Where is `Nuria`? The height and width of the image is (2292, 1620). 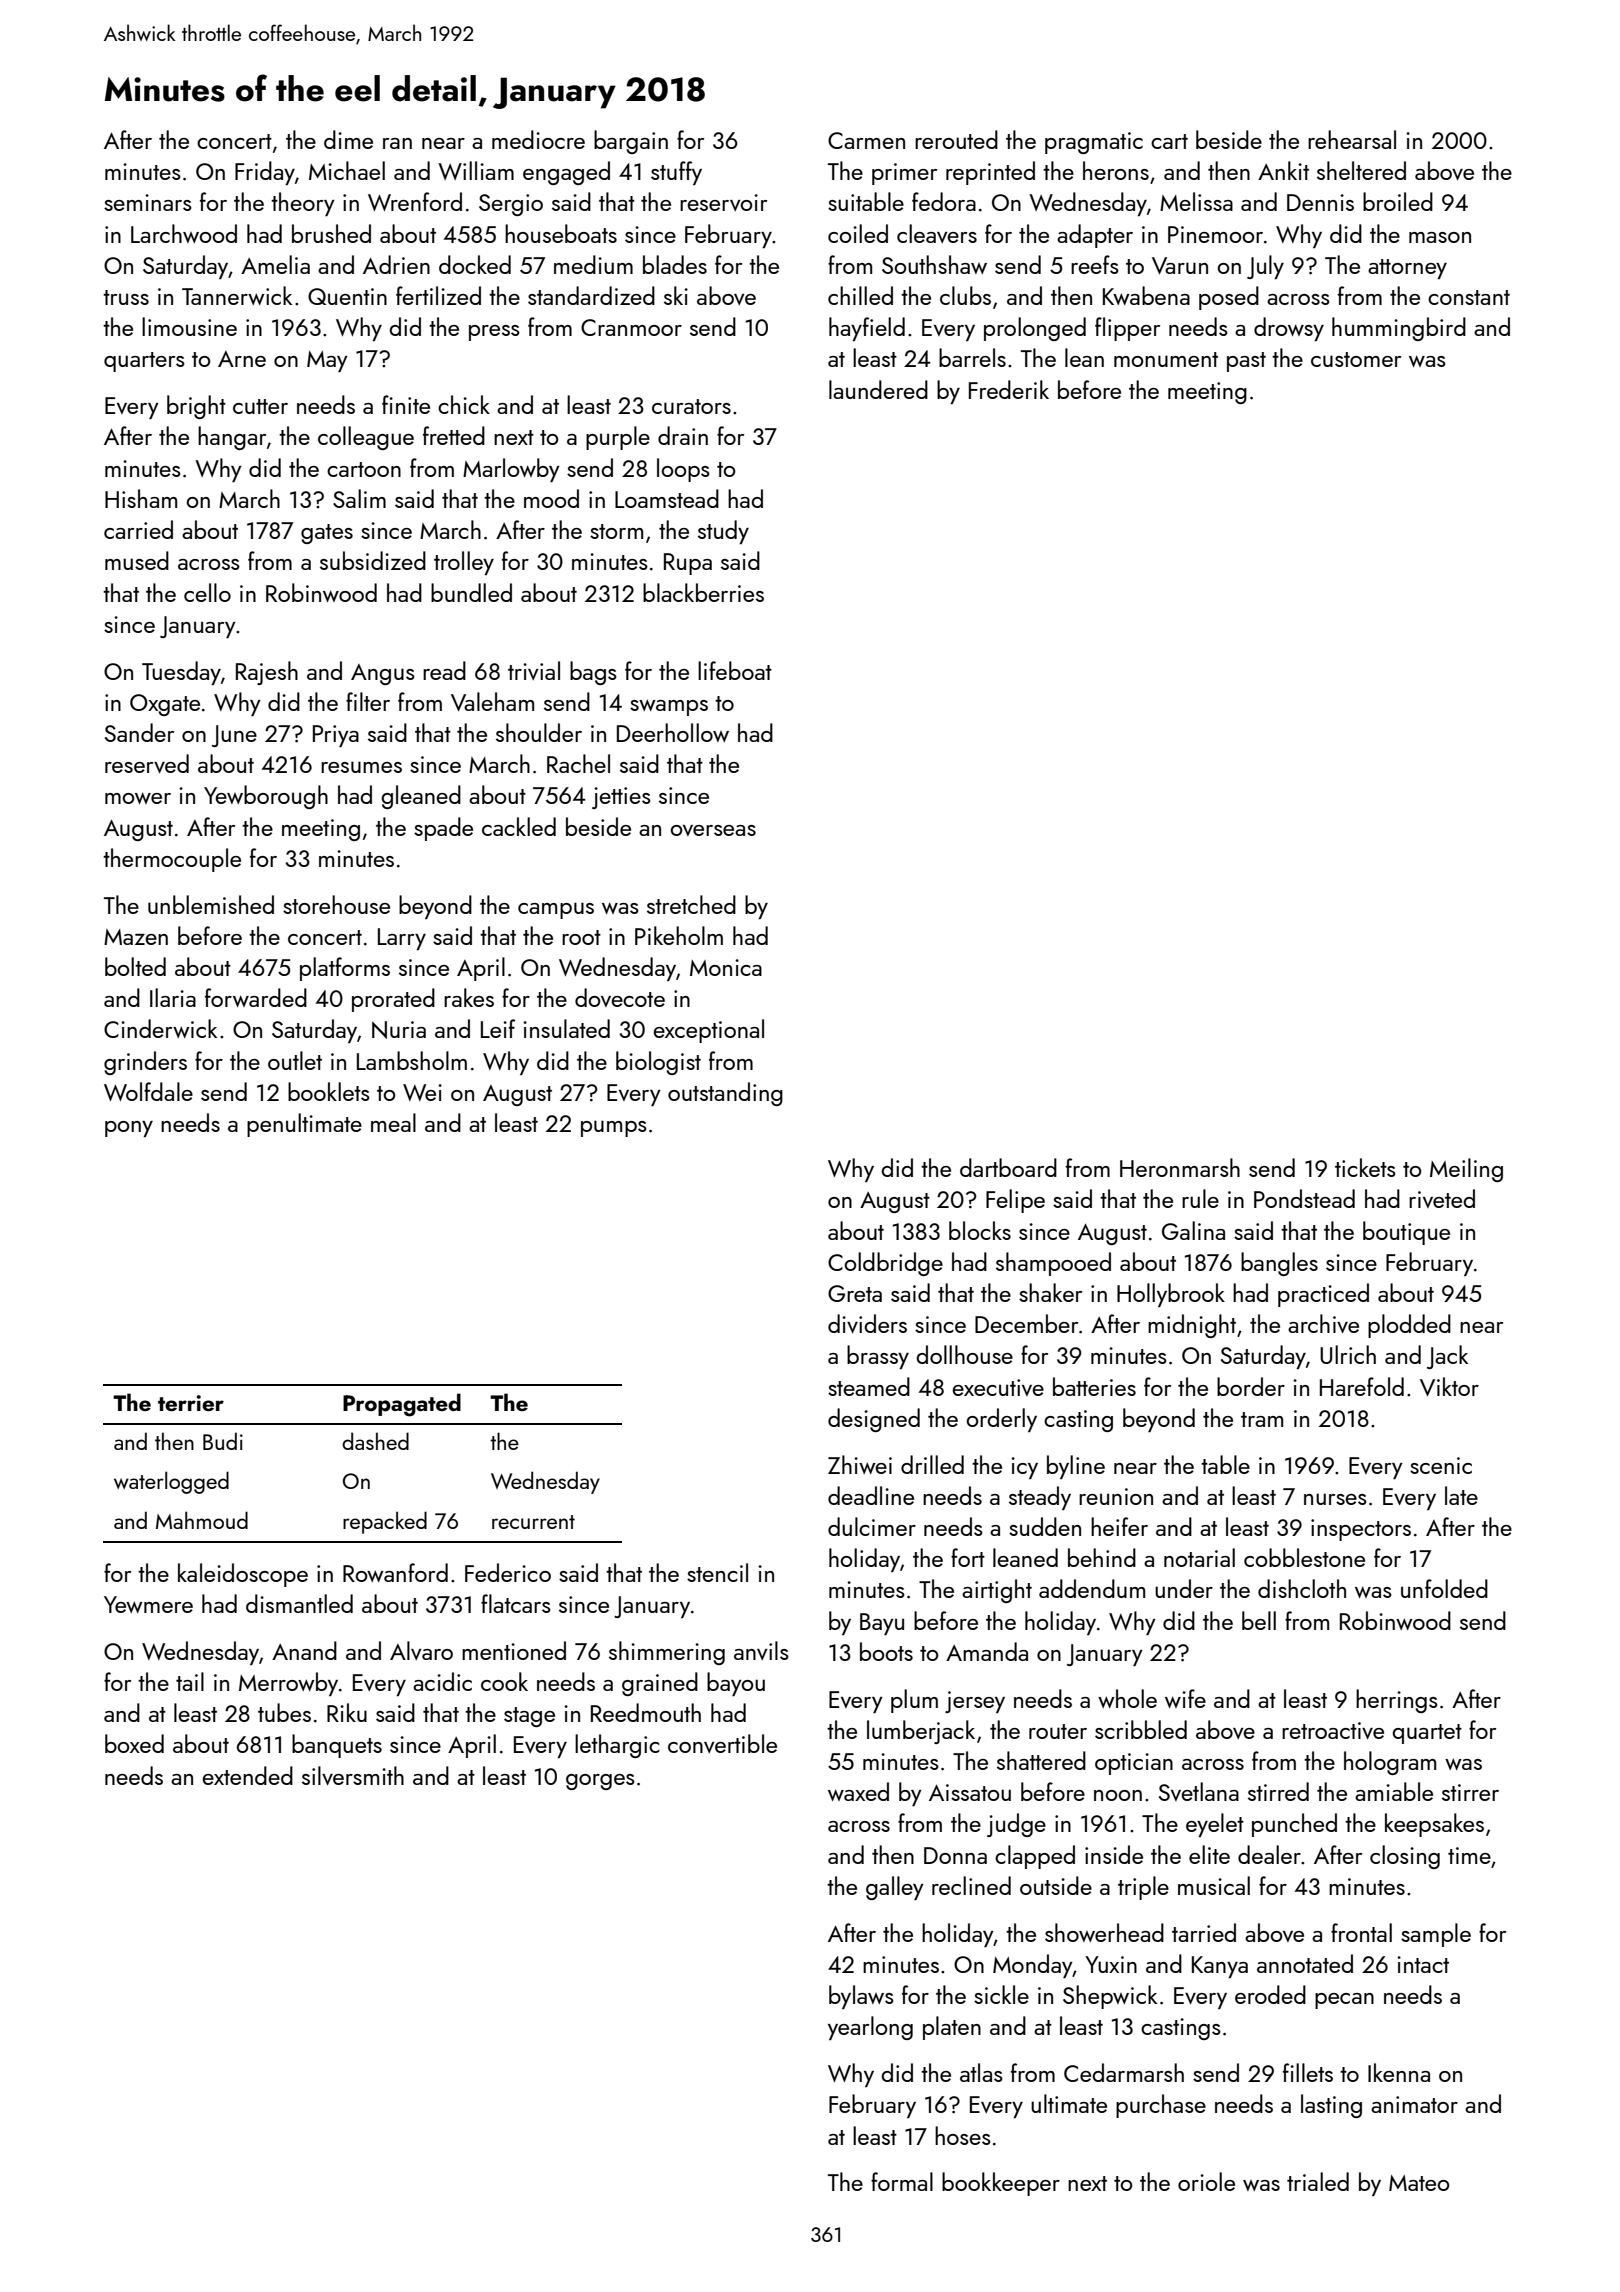
Nuria is located at coordinates (399, 1030).
